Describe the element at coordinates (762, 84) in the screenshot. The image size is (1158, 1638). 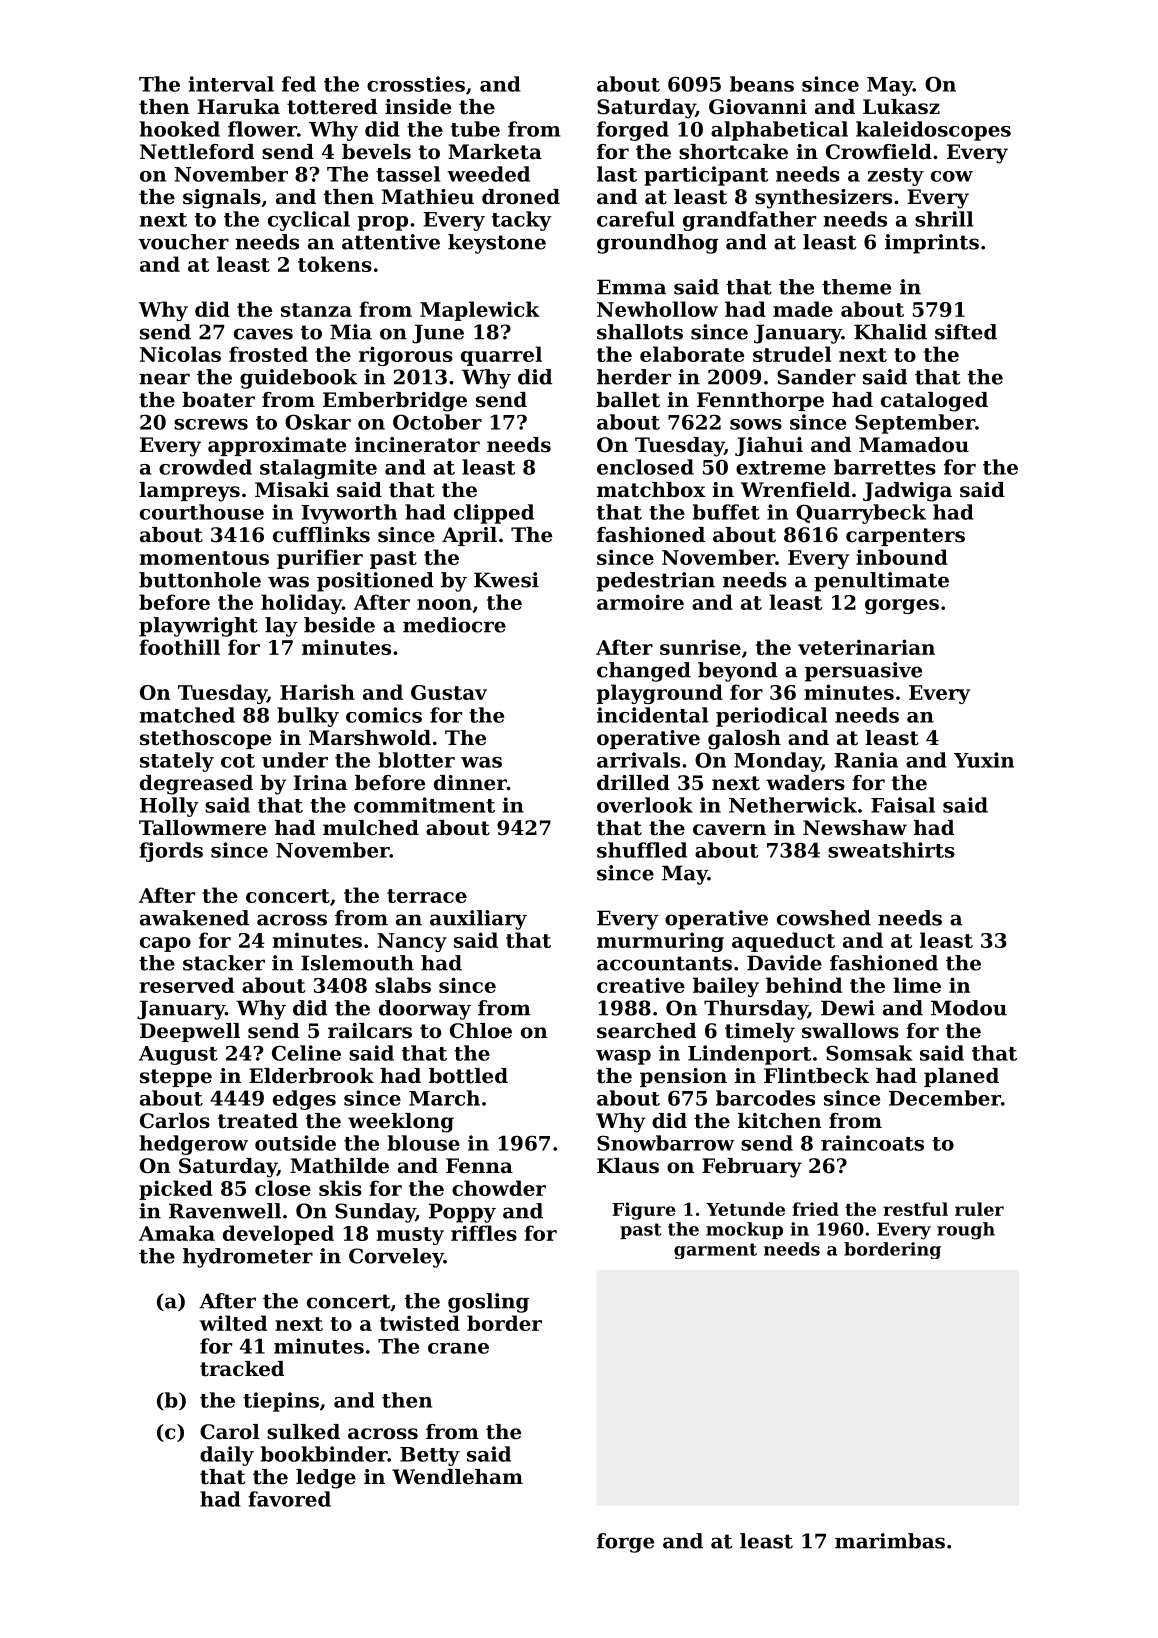
I see `beans` at that location.
